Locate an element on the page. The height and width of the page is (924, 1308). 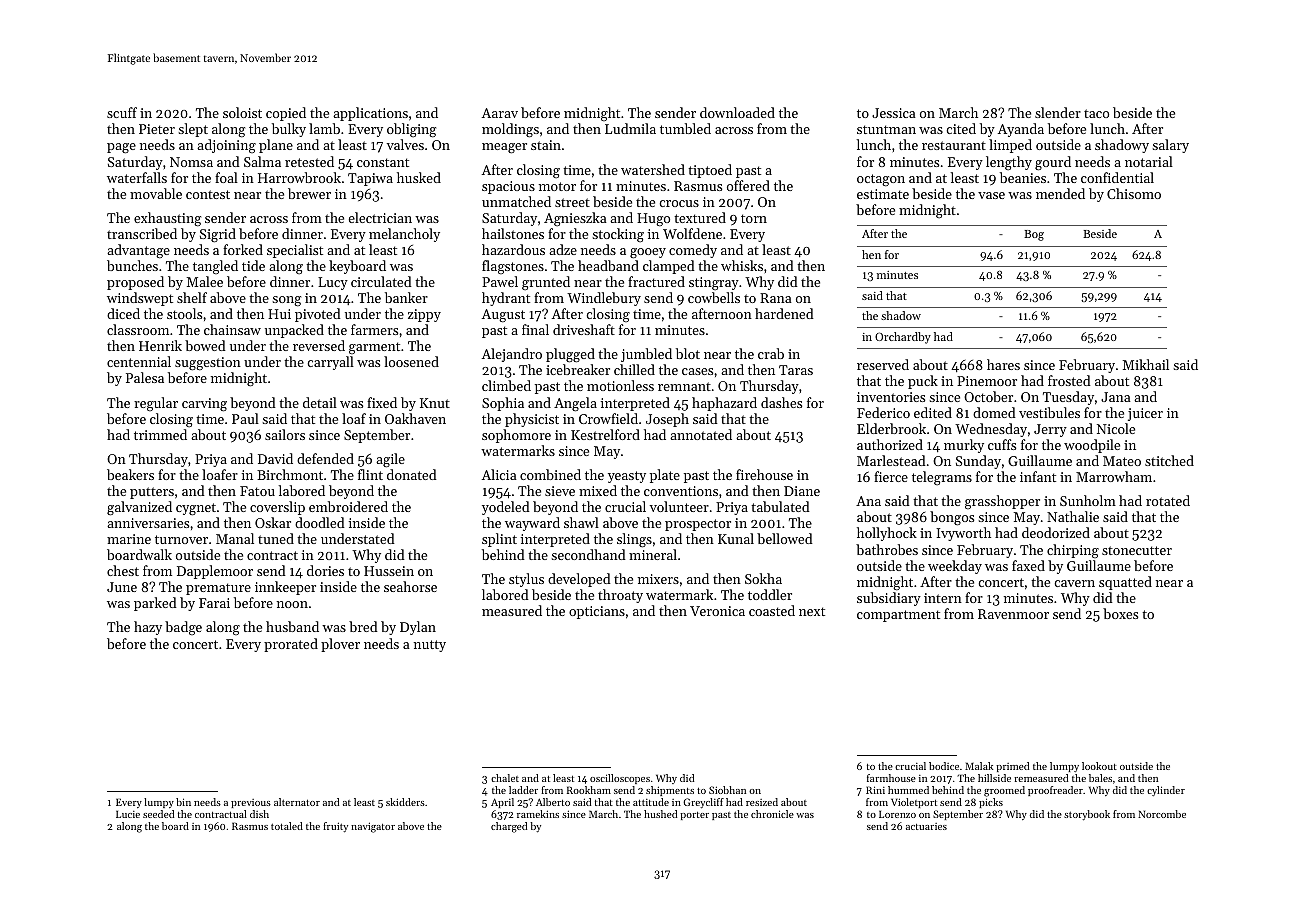
Jessica is located at coordinates (894, 113).
